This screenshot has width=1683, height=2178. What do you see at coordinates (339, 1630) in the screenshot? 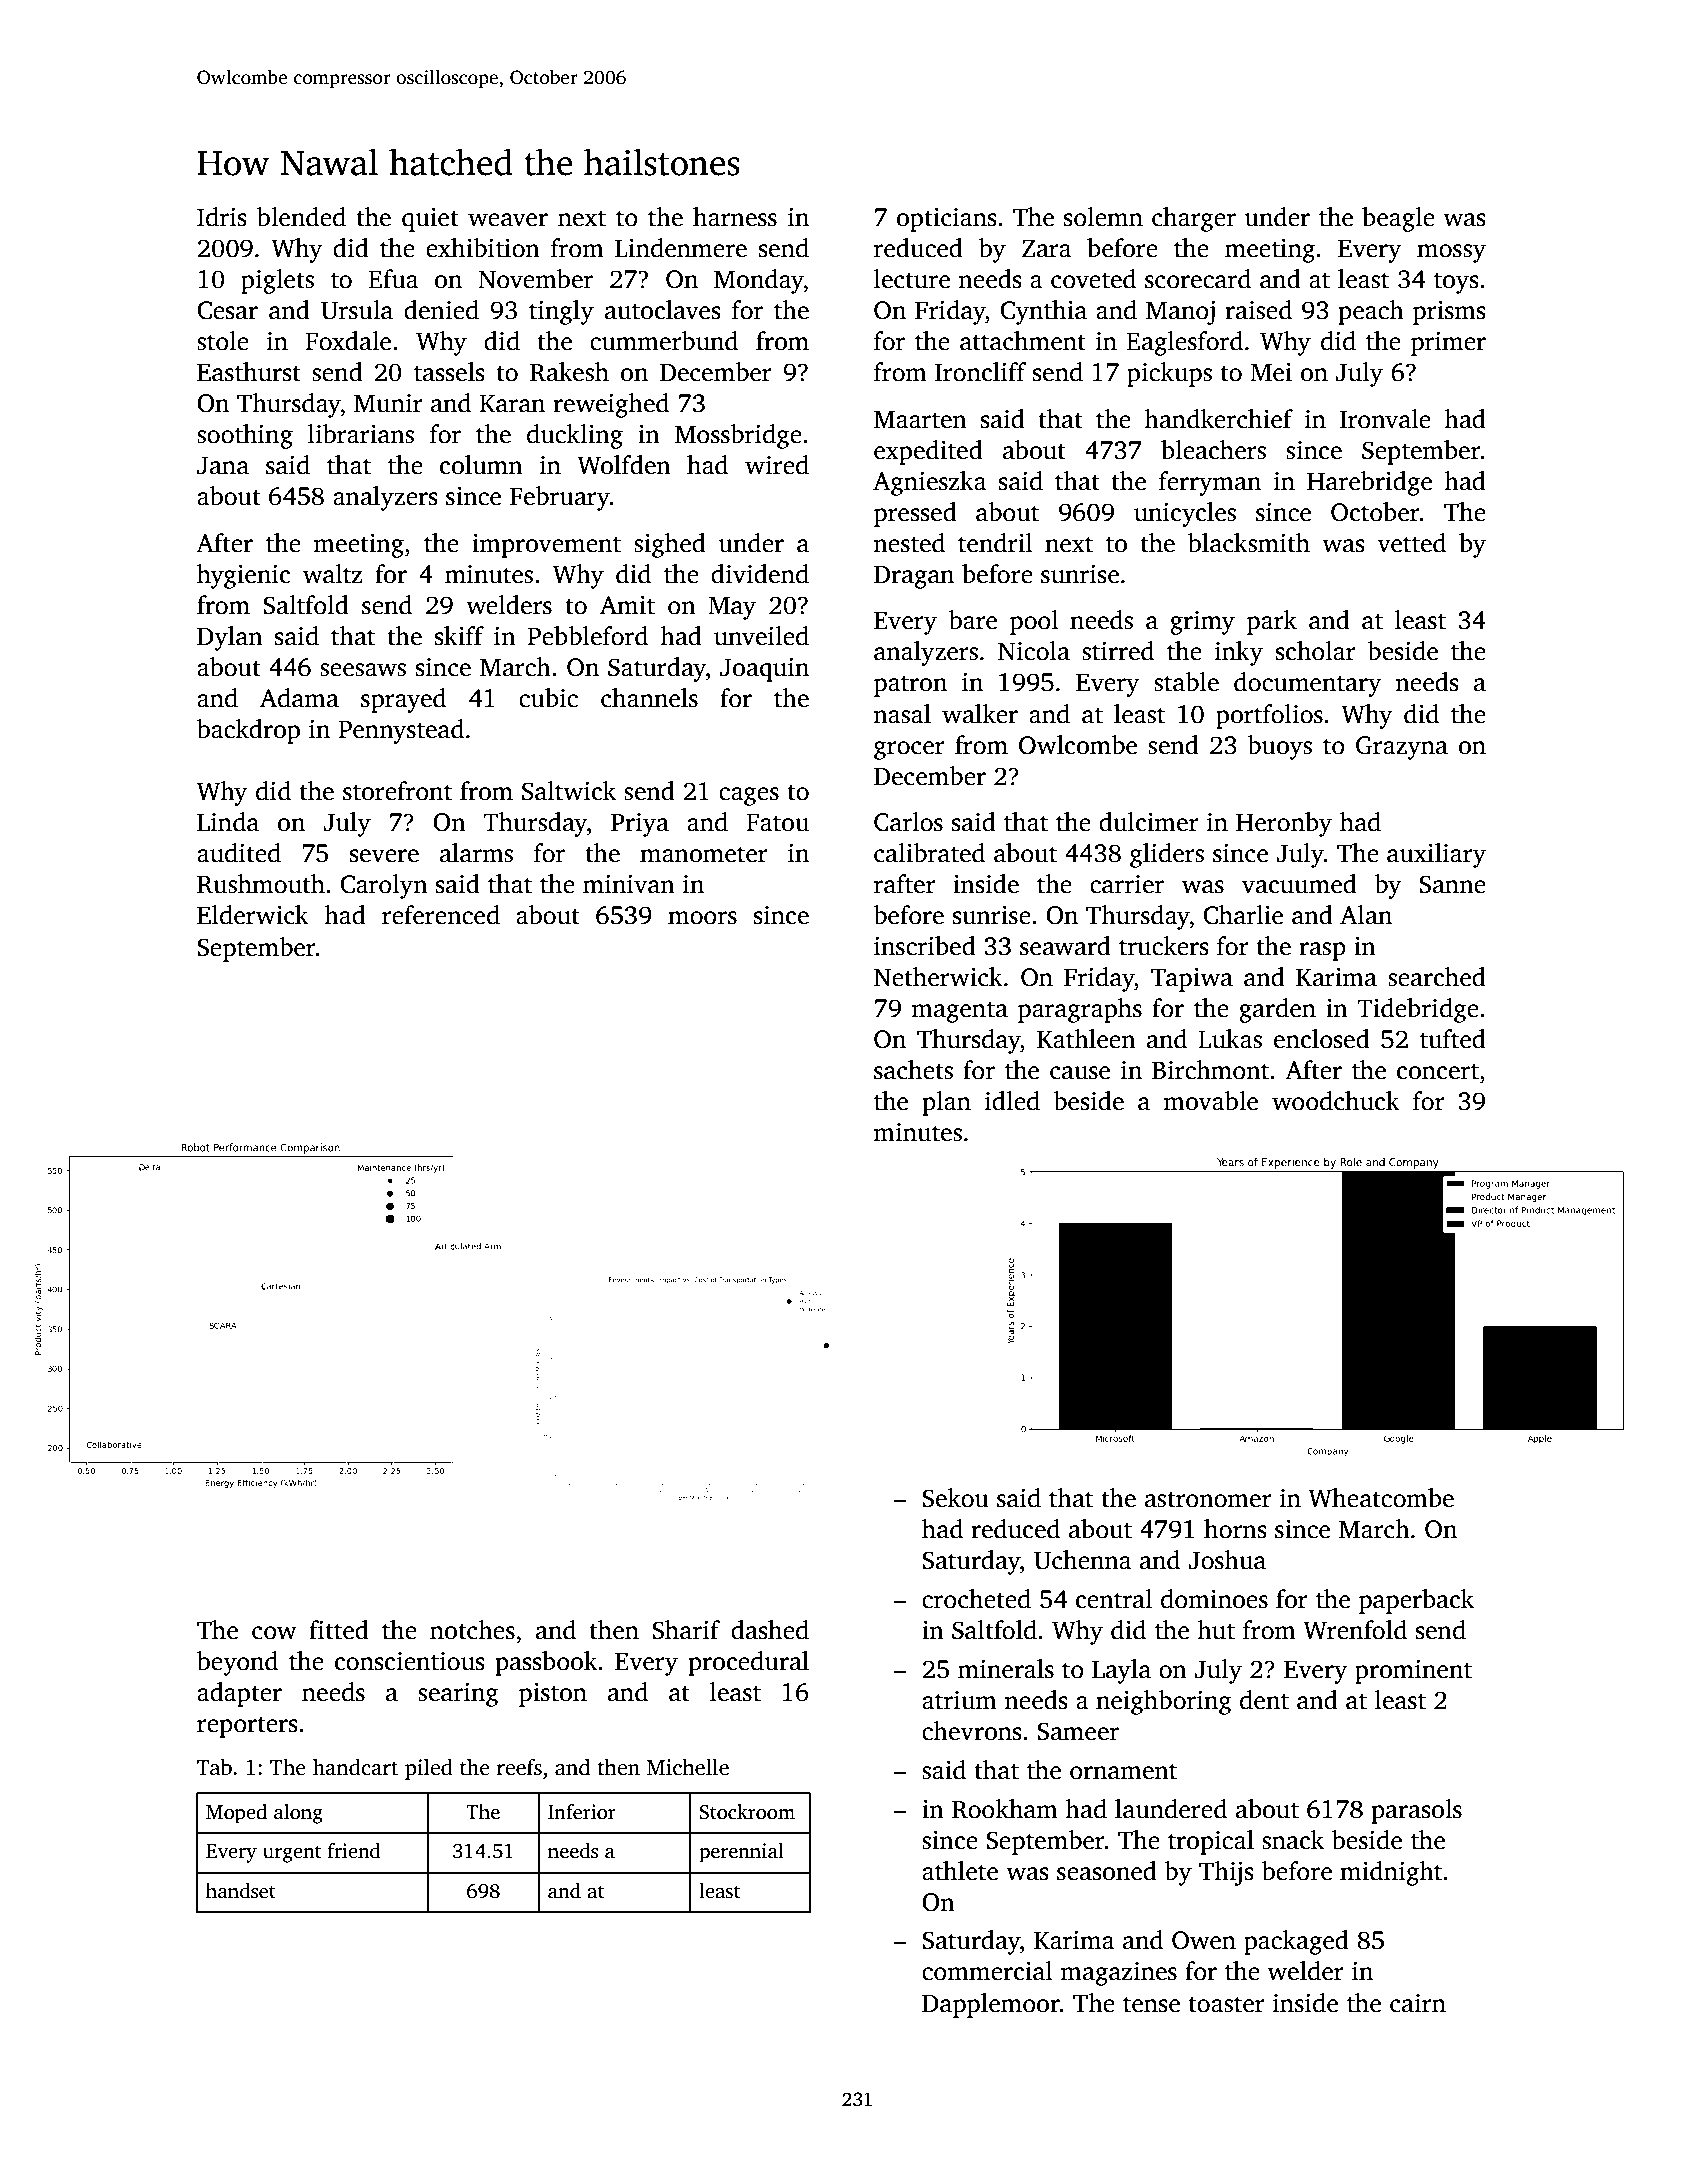
I see `fitted` at bounding box center [339, 1630].
